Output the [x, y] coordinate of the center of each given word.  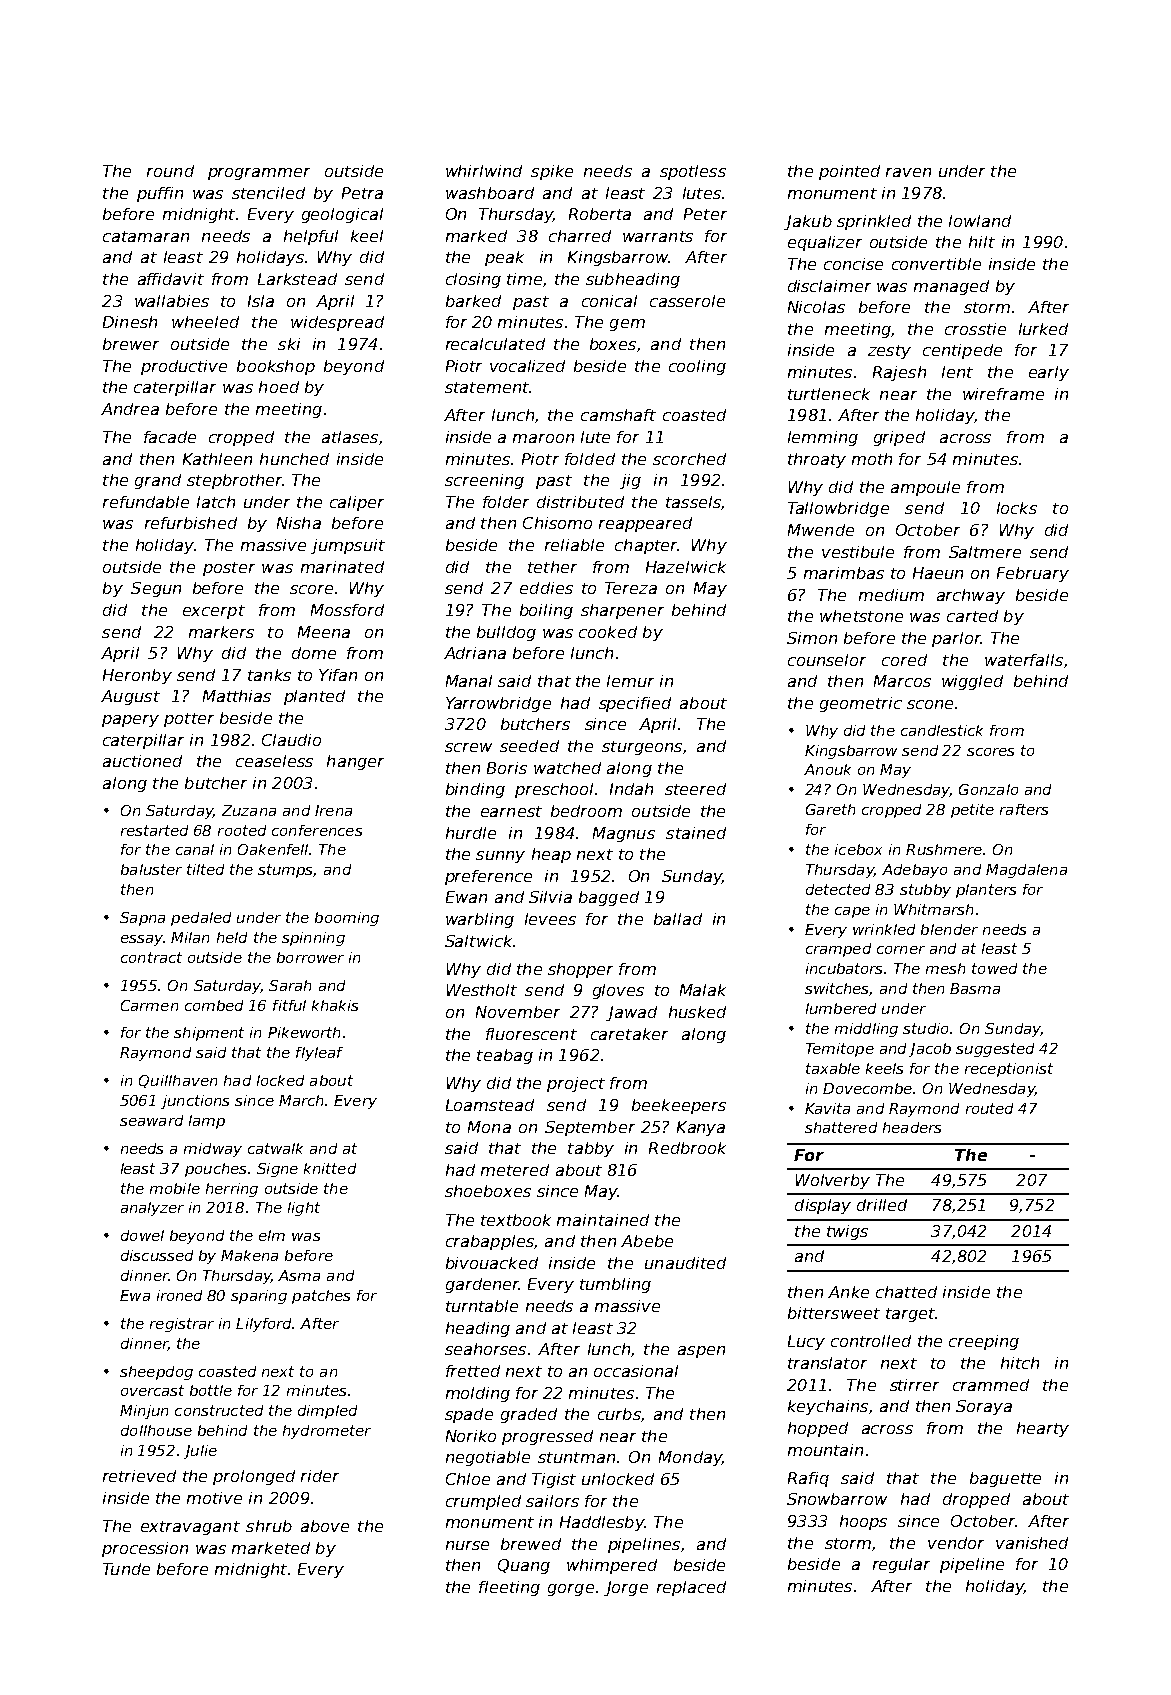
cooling [697, 367]
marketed [271, 1548]
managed [951, 287]
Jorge [626, 1588]
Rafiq [808, 1479]
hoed [279, 387]
